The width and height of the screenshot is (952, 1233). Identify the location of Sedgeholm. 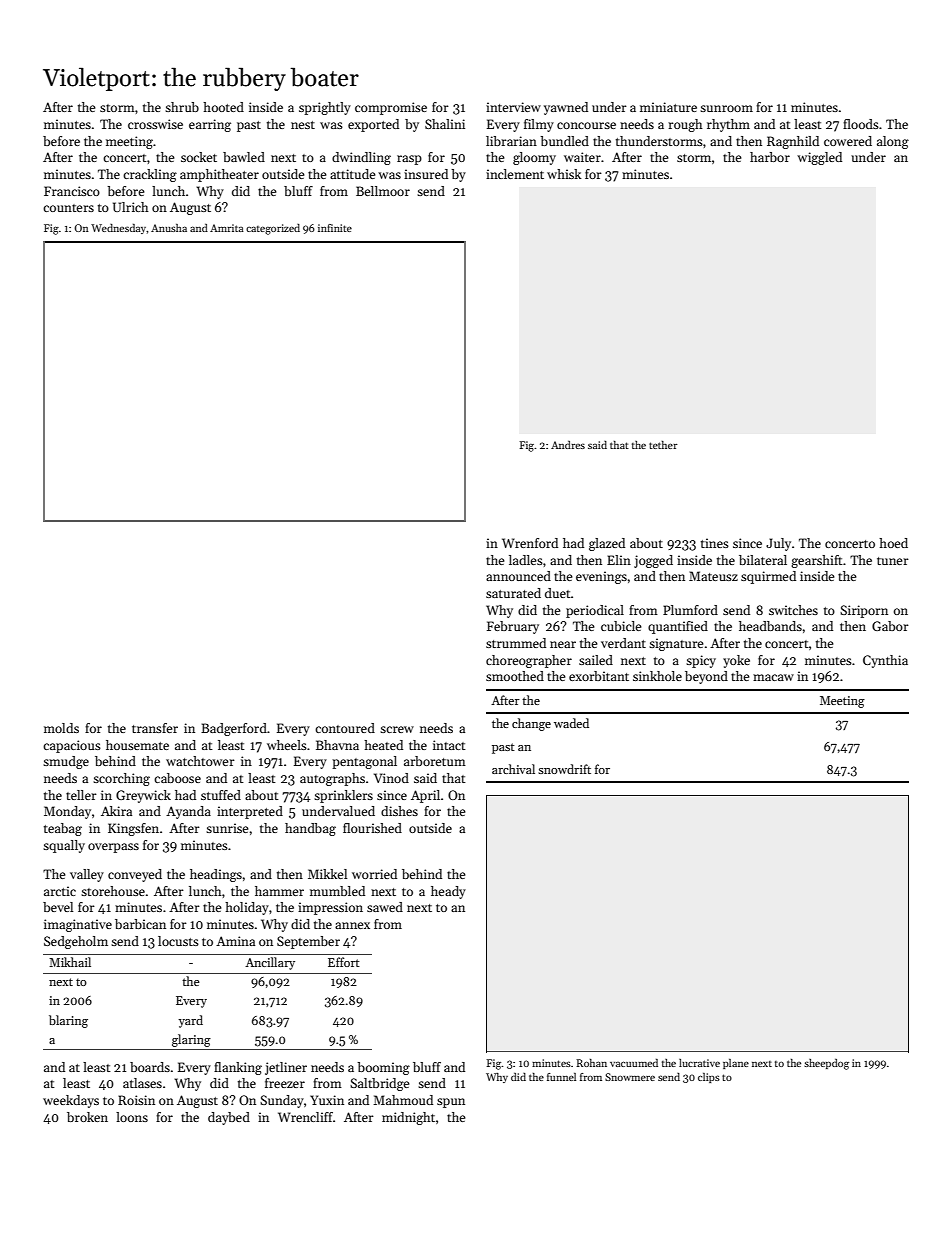
(76, 942).
